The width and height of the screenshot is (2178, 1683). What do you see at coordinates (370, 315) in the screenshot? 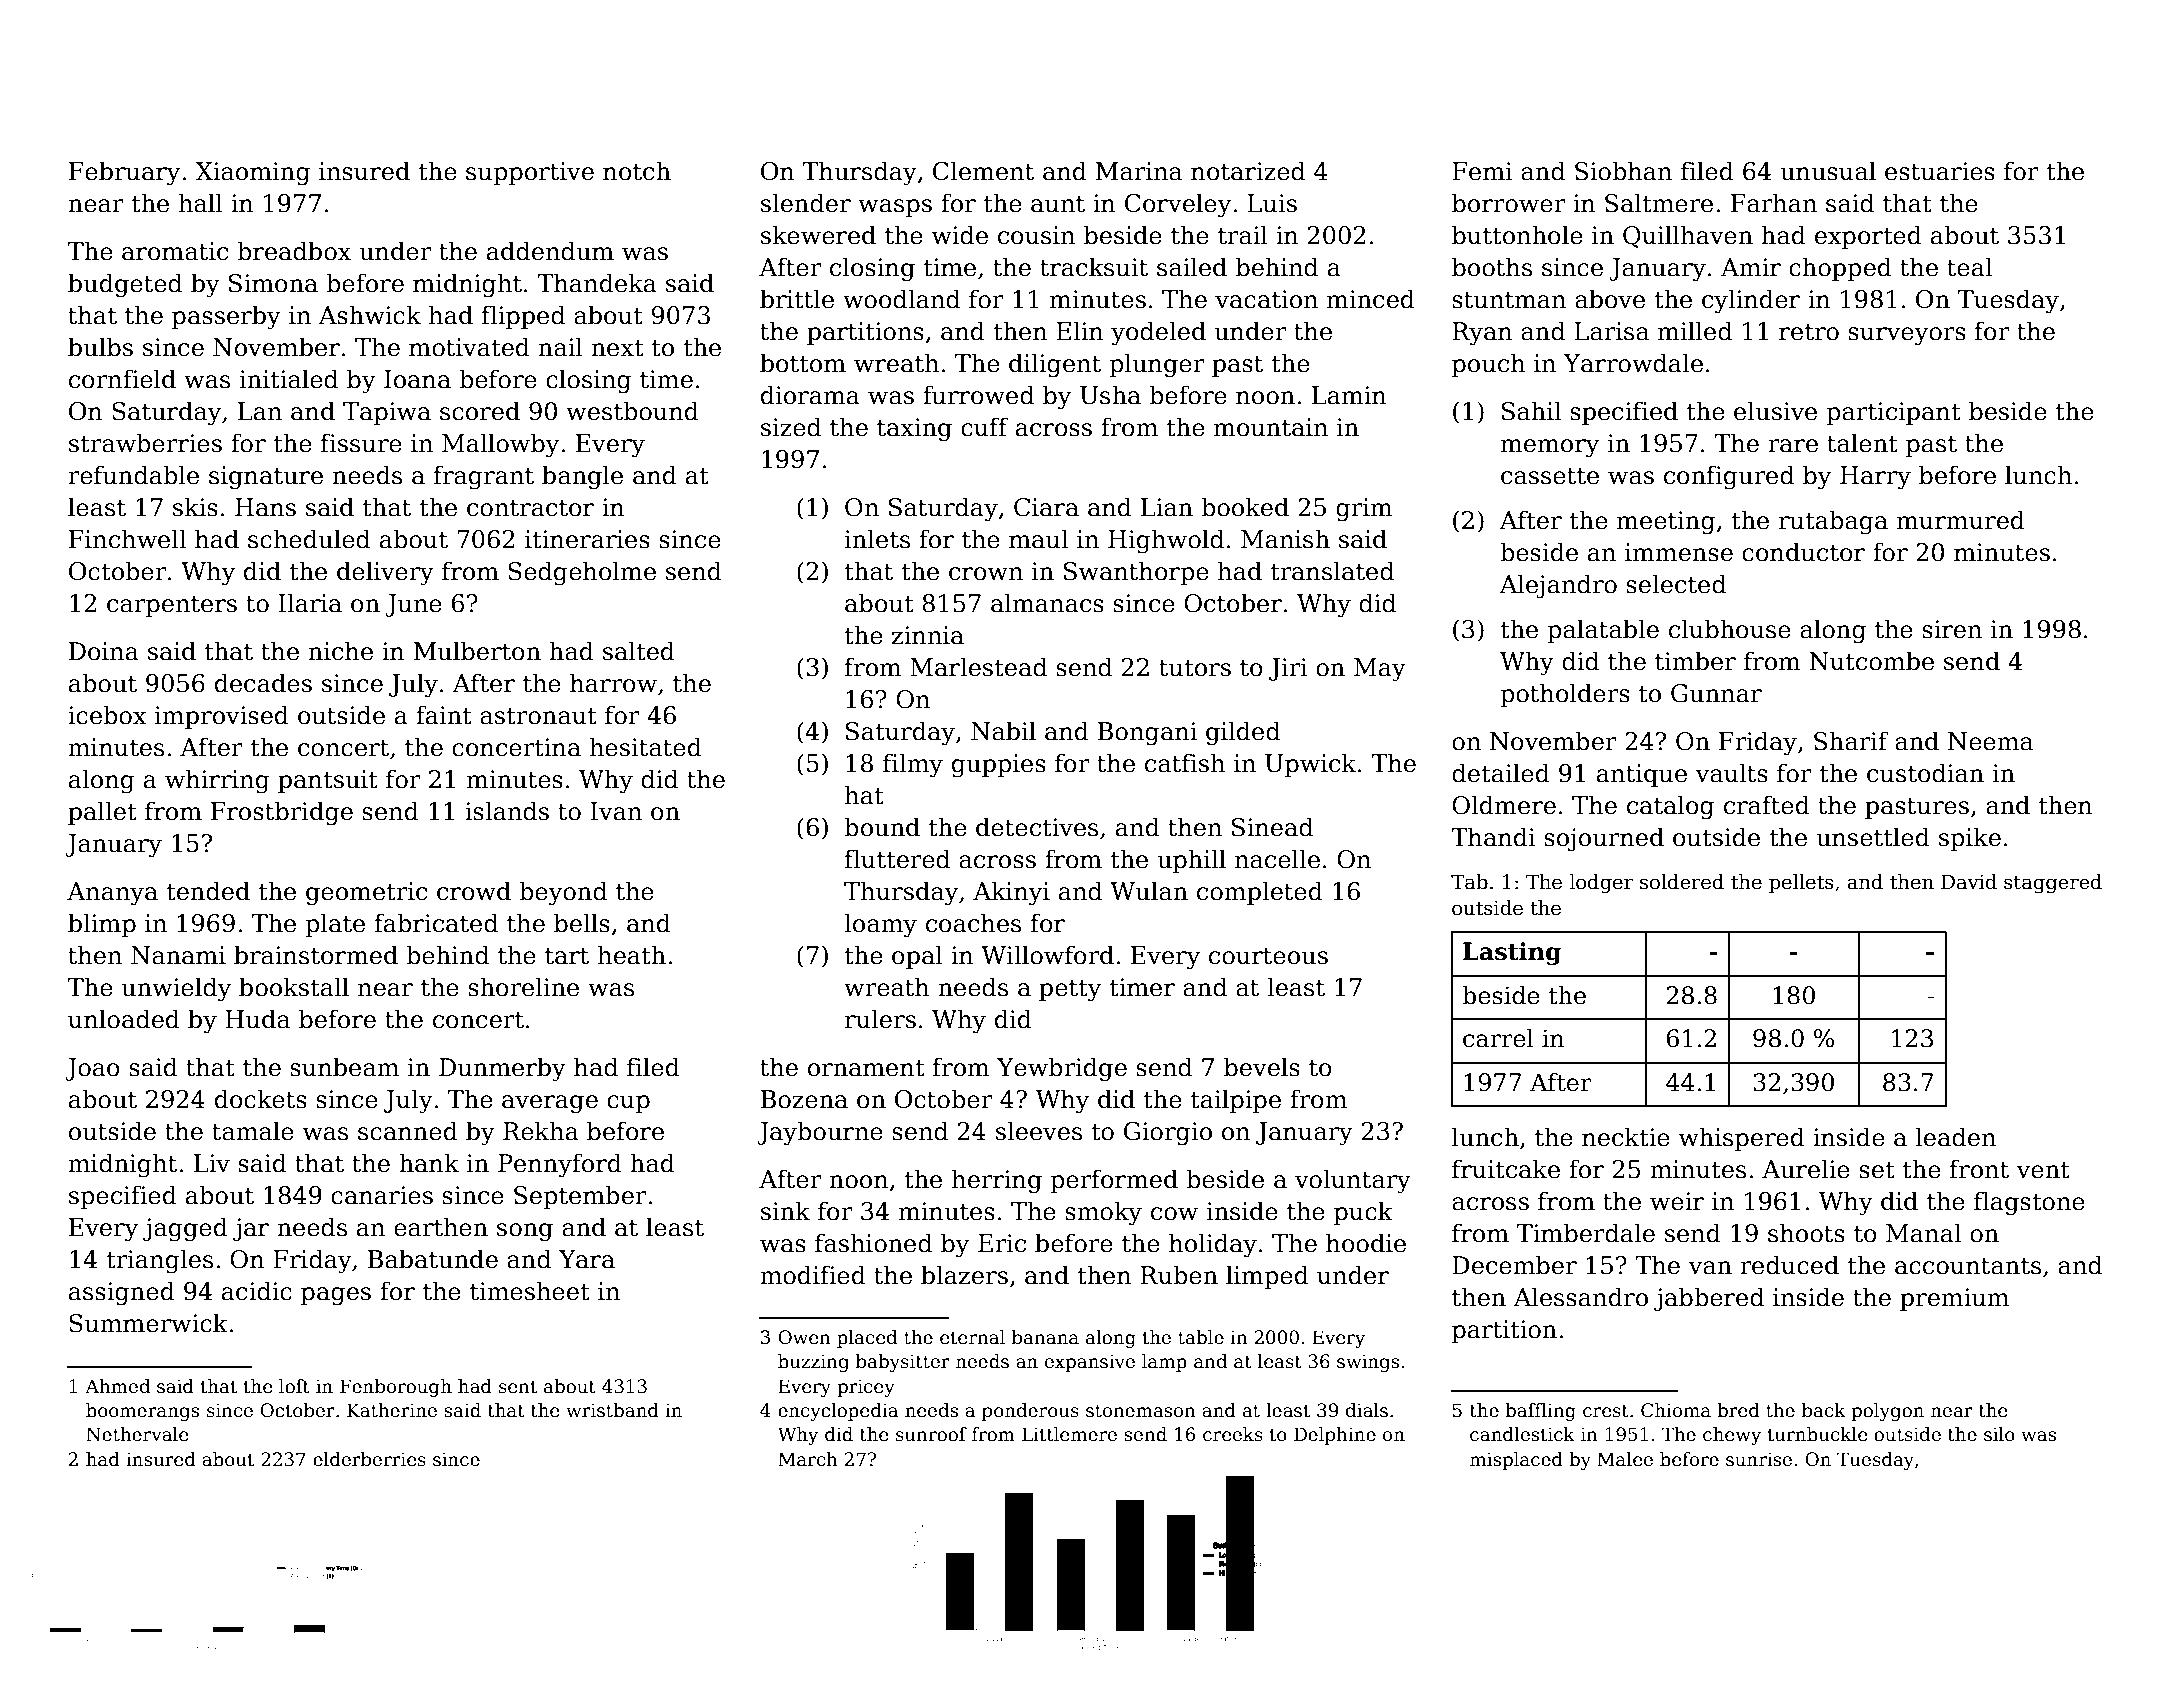
I see `Ashwick` at bounding box center [370, 315].
